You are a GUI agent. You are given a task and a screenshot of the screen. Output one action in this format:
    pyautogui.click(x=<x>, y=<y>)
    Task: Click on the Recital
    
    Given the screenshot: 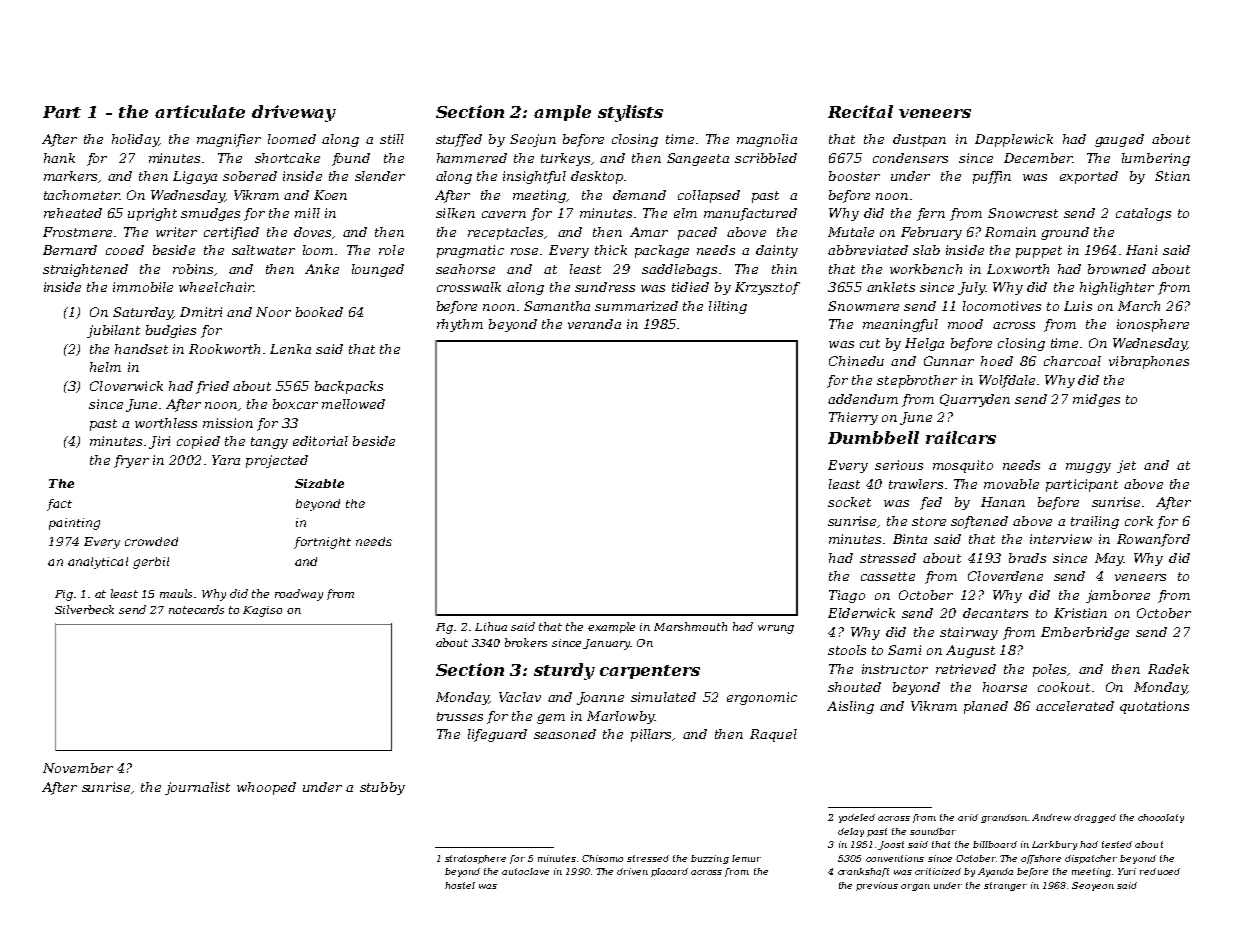 What is the action you would take?
    pyautogui.click(x=860, y=111)
